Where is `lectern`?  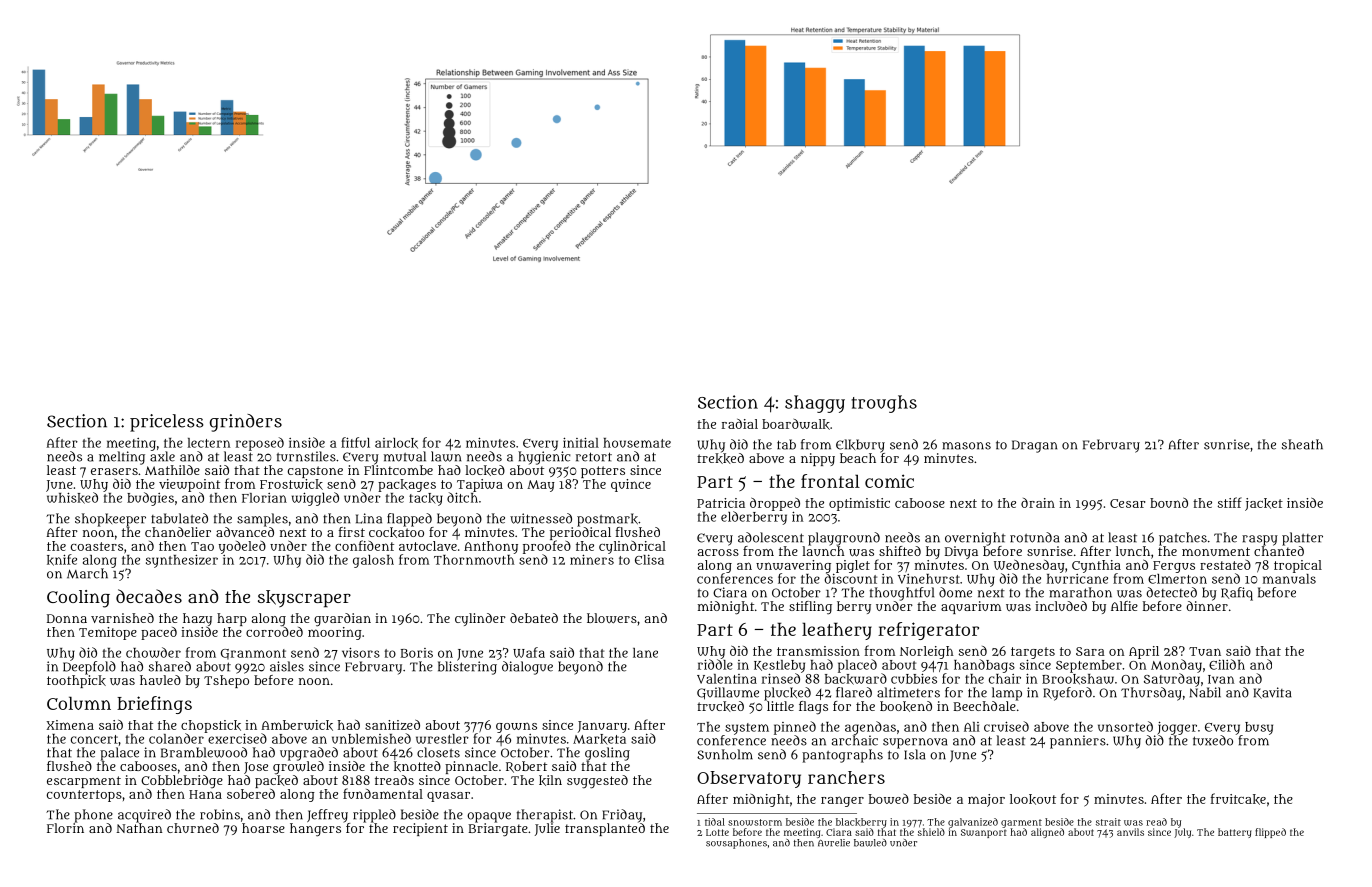 lectern is located at coordinates (209, 443).
